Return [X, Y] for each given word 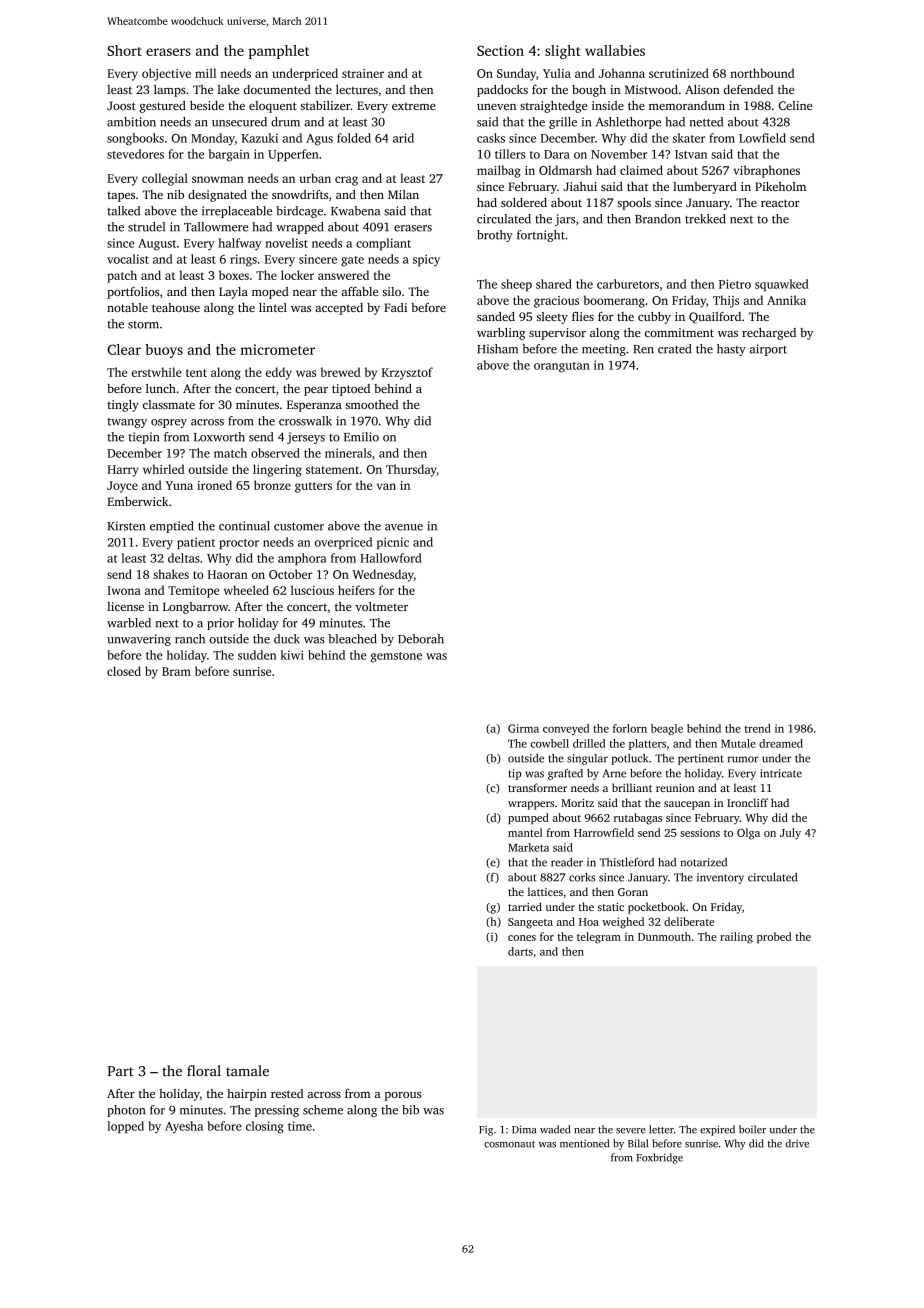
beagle [667, 729]
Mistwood [651, 89]
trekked [705, 219]
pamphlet [279, 52]
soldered [524, 202]
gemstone [396, 657]
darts [520, 951]
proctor [239, 544]
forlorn [630, 728]
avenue [404, 527]
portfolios [133, 293]
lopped [125, 1127]
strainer [363, 73]
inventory [720, 878]
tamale [247, 1070]
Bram [176, 671]
